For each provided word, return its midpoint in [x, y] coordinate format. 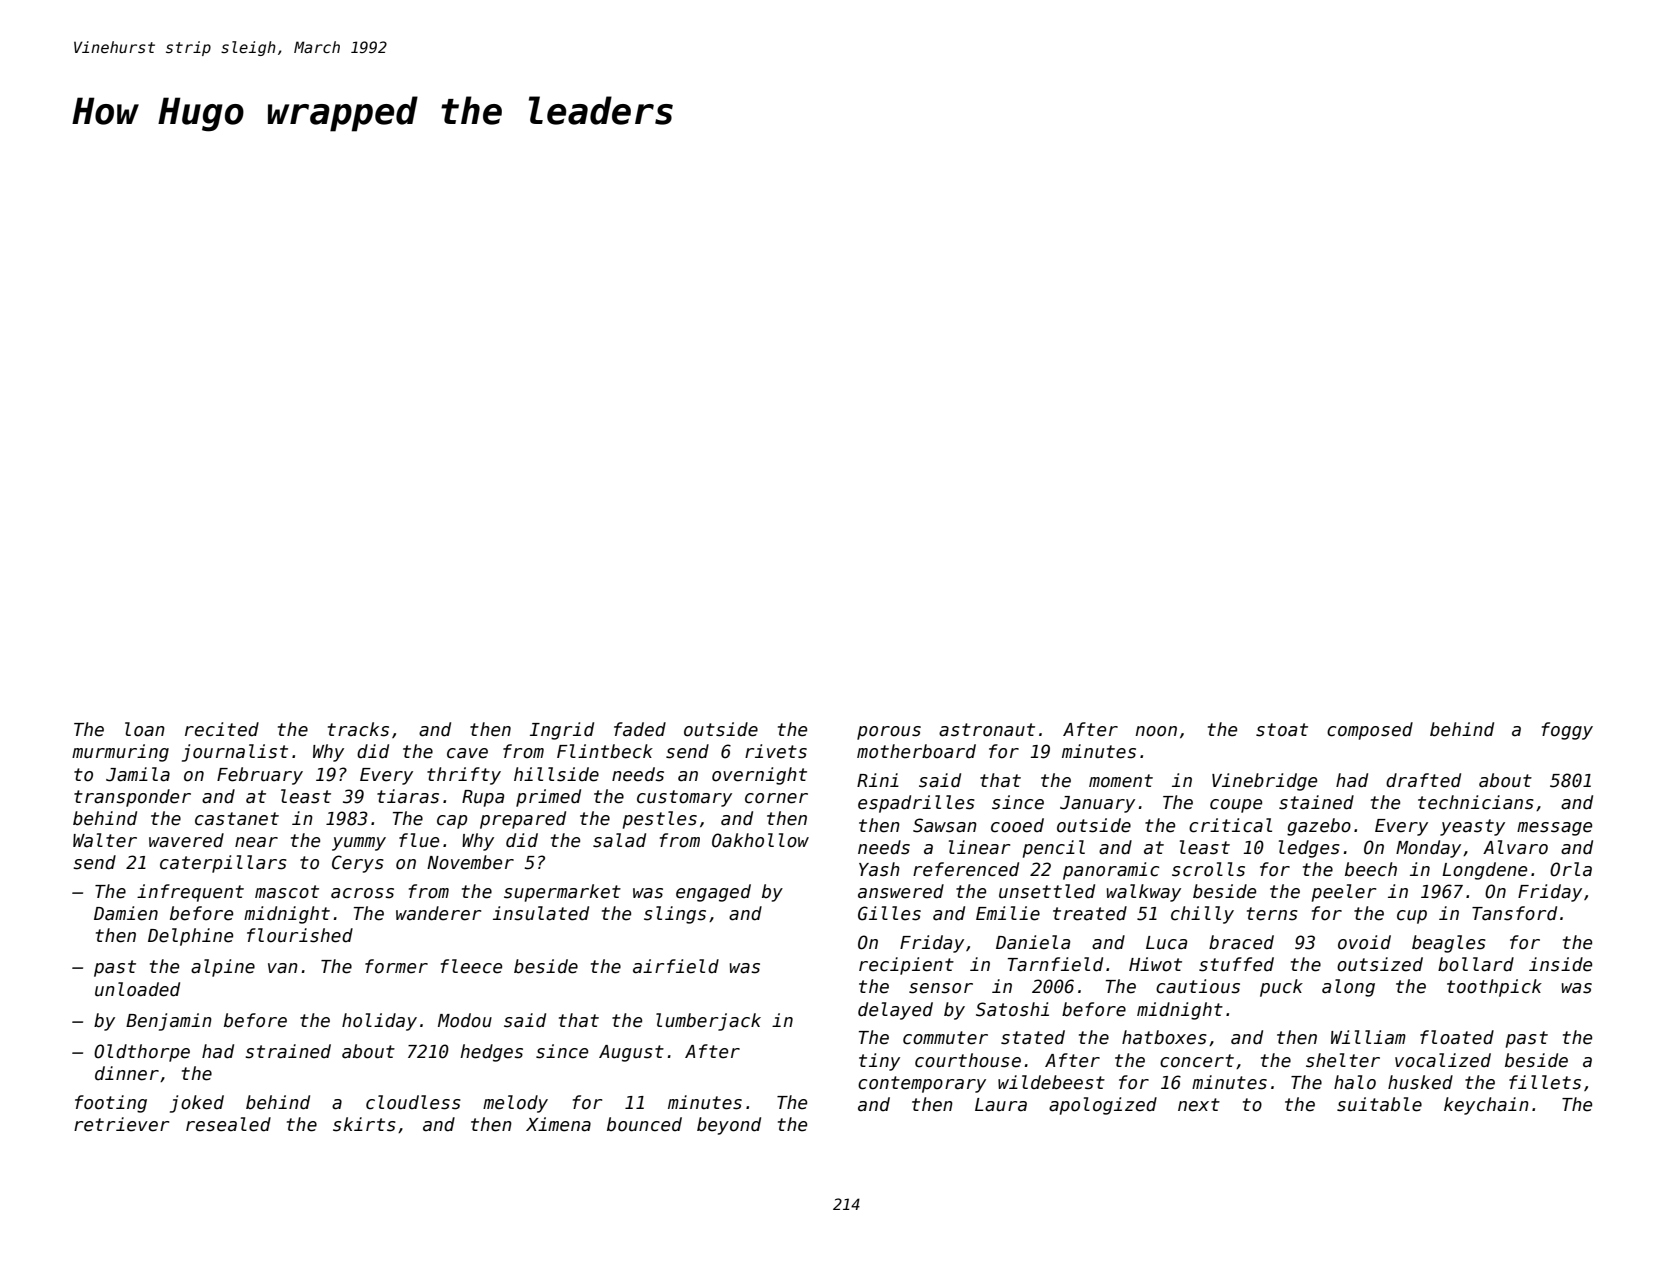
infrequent [190, 893]
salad [619, 840]
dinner [127, 1073]
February [260, 776]
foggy [1567, 731]
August [631, 1053]
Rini [878, 780]
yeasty [1472, 827]
